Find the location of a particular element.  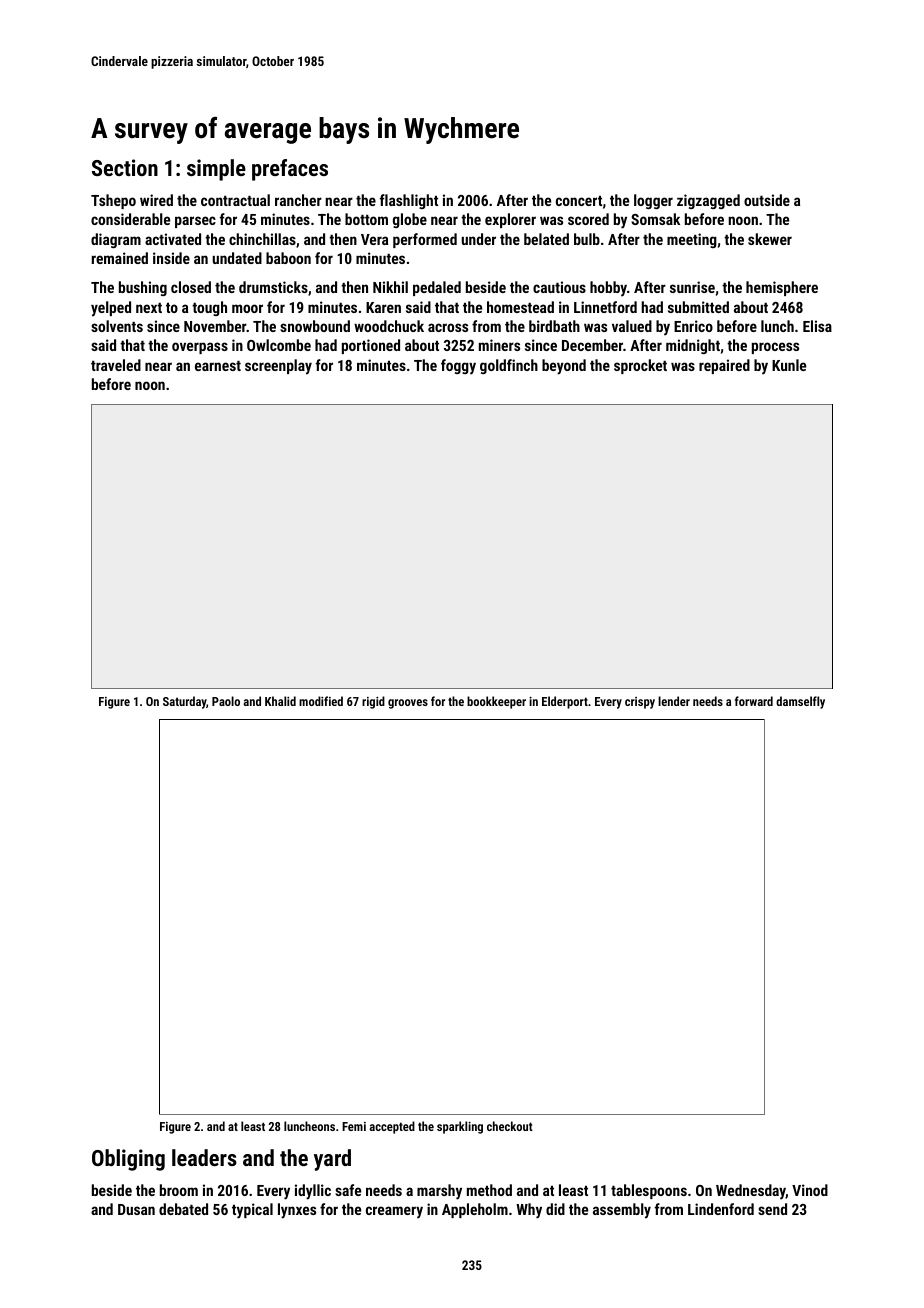

simple is located at coordinates (216, 170).
